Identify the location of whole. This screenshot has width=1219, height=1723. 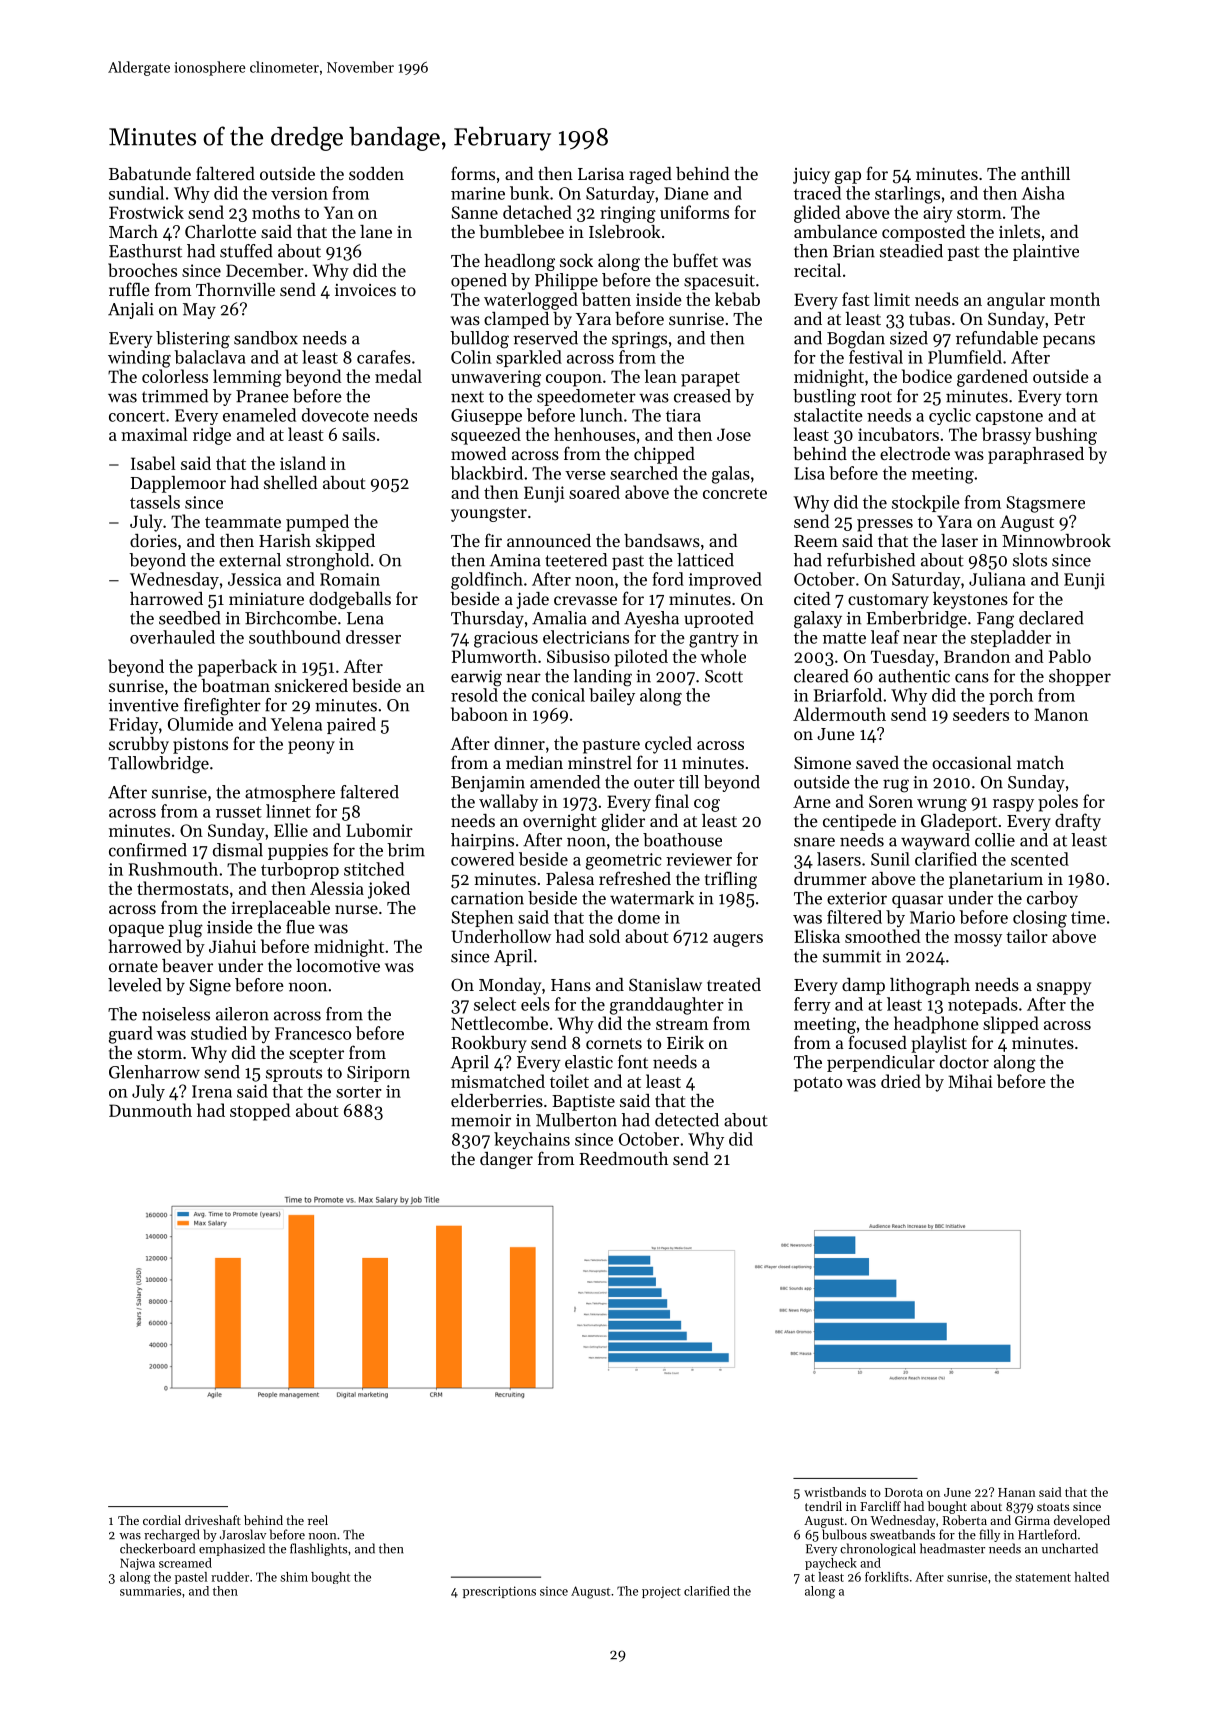
(723, 656).
